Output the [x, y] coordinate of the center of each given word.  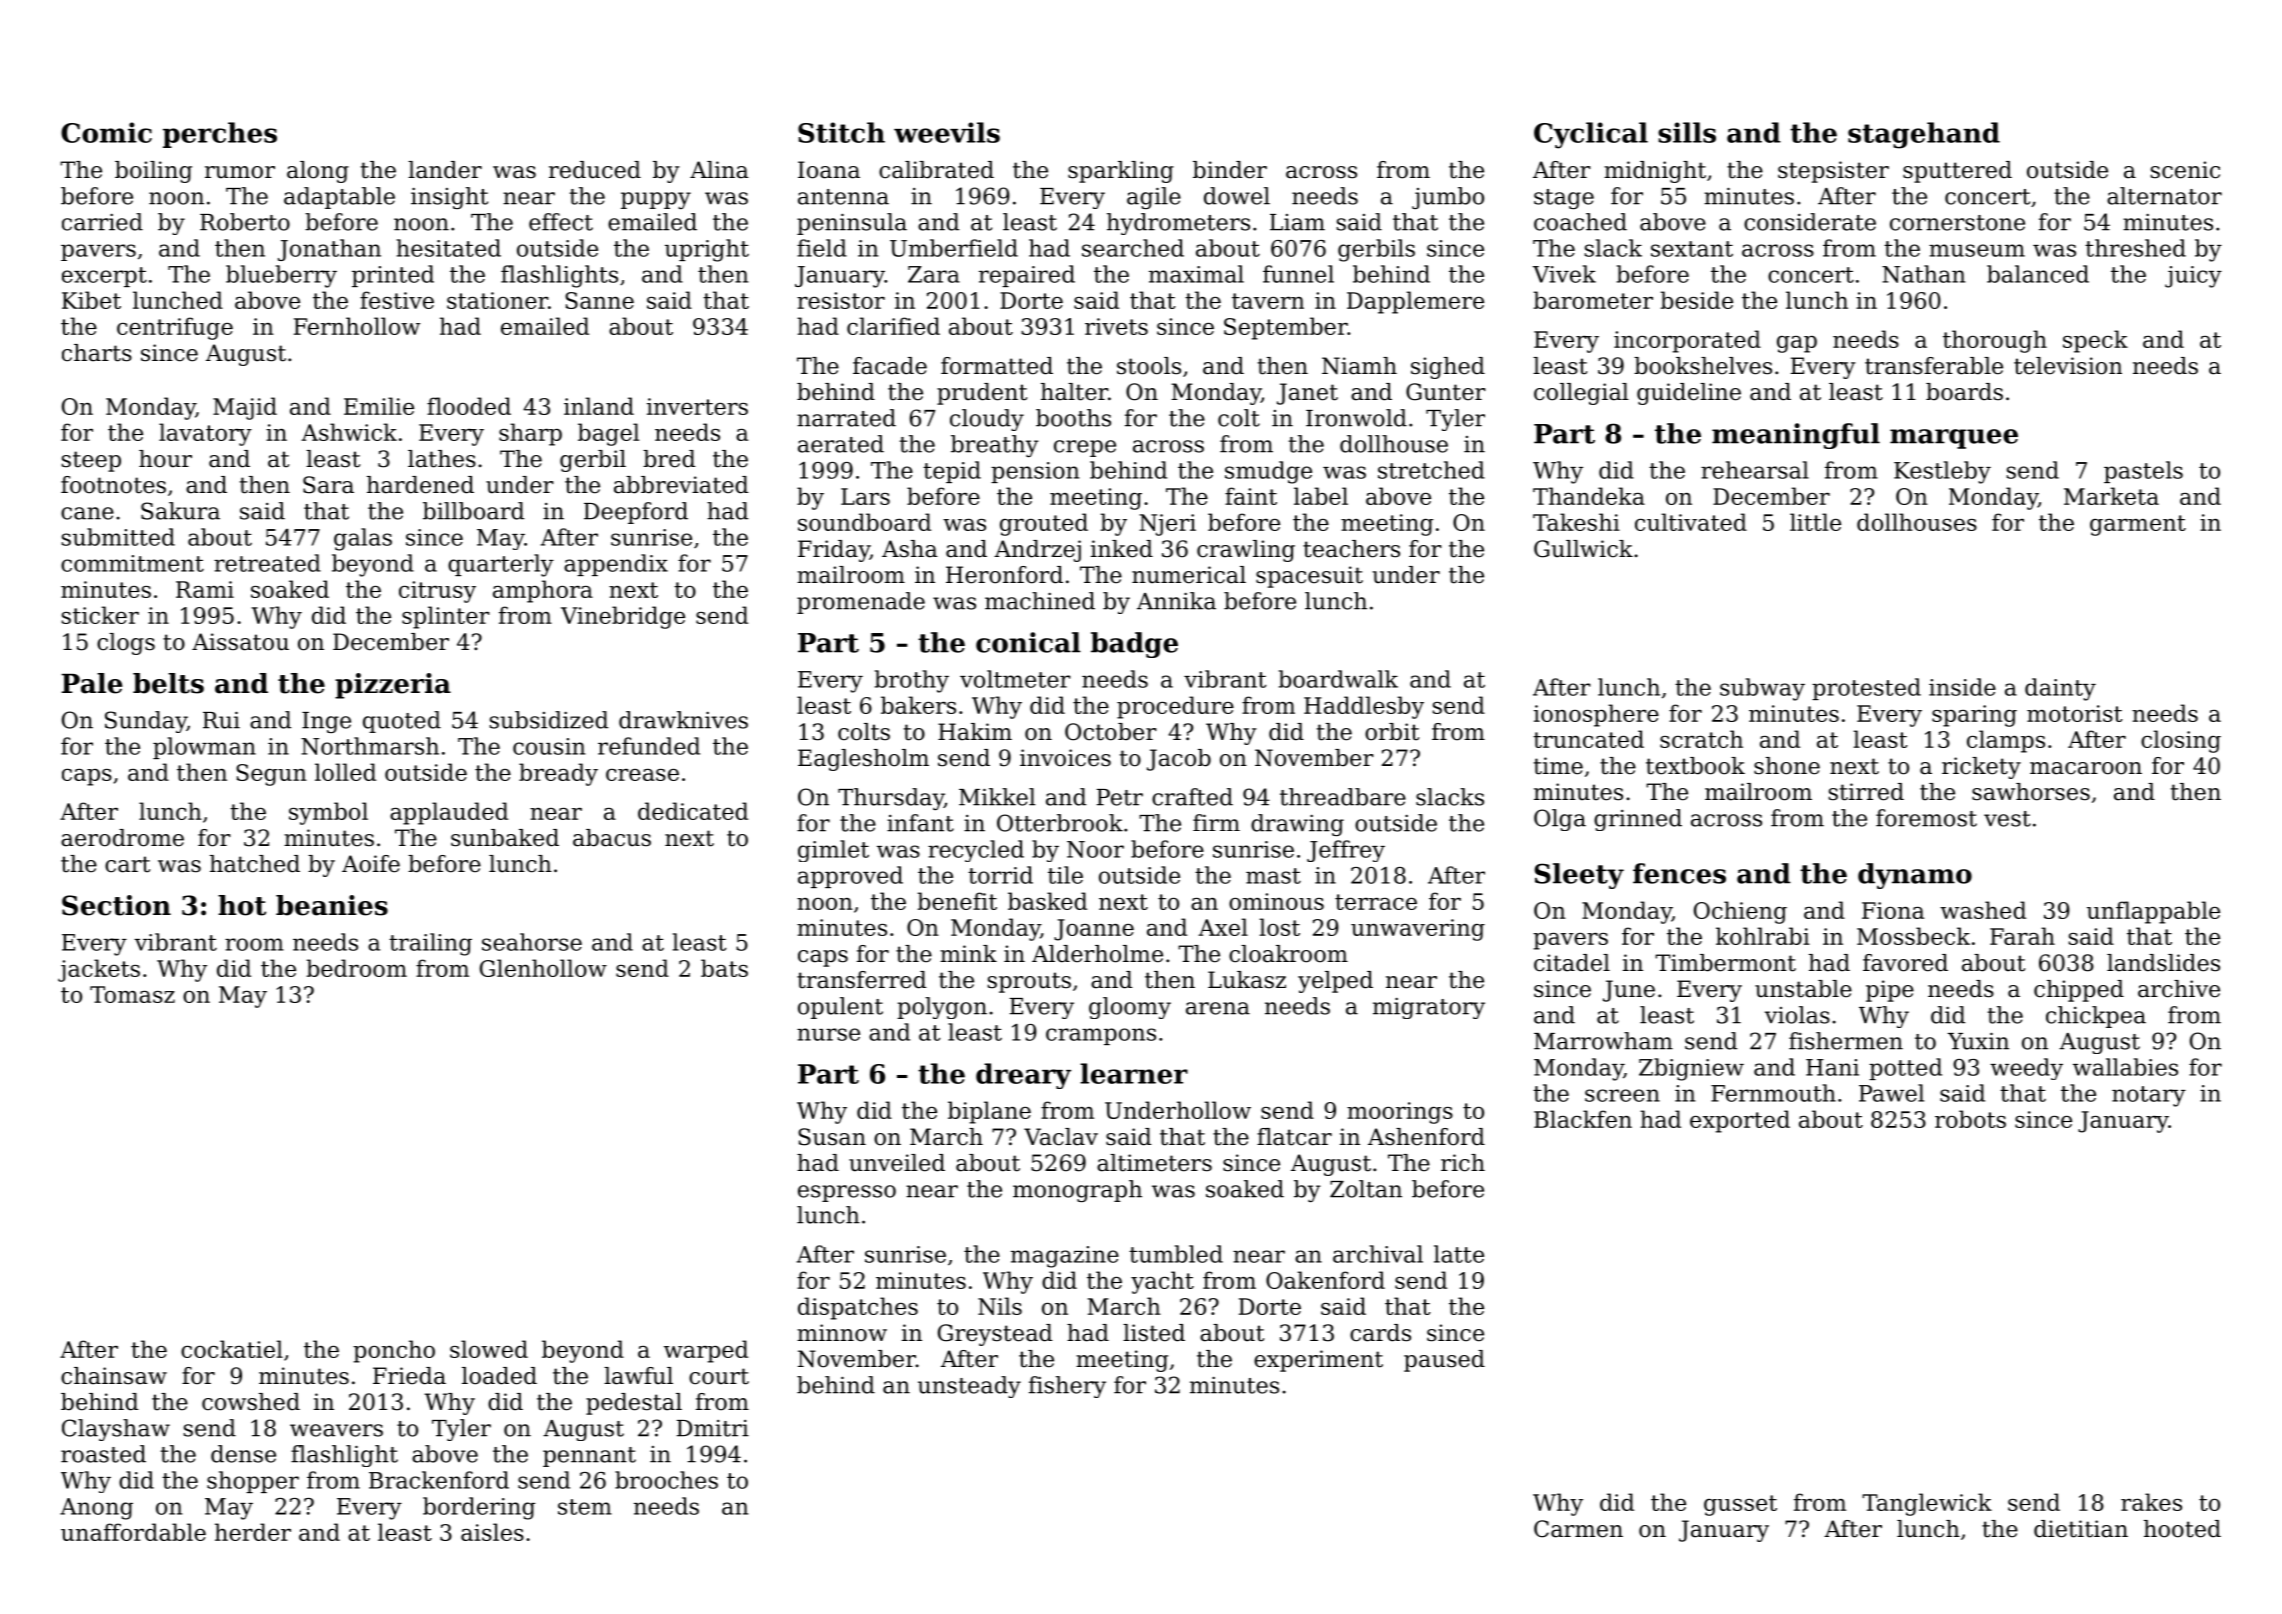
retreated [267, 563]
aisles [492, 1532]
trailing [430, 944]
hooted [2182, 1529]
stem [585, 1507]
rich [1463, 1163]
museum [1977, 250]
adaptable [339, 198]
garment [2138, 525]
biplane [989, 1112]
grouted [1044, 524]
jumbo [1448, 198]
